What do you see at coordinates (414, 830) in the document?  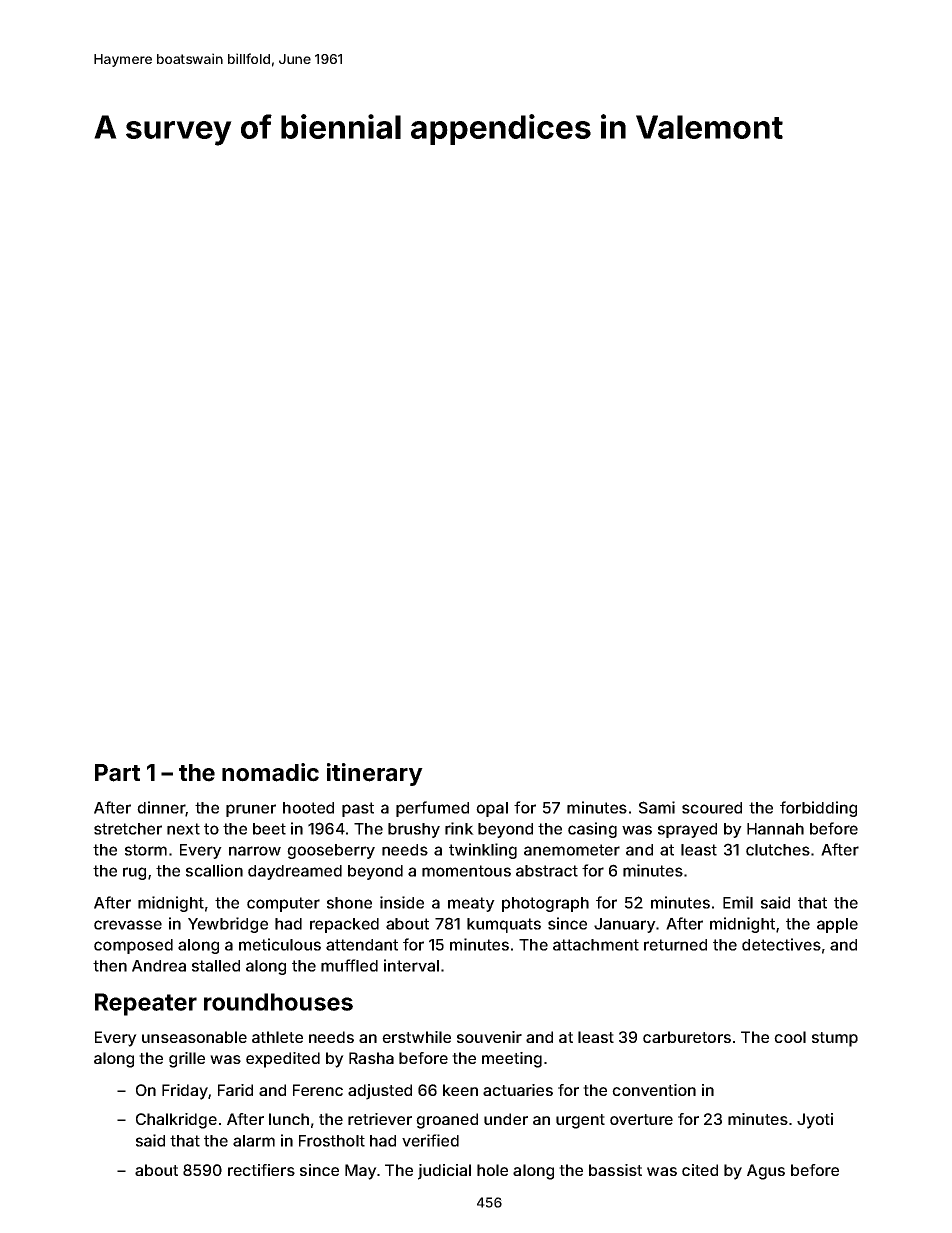 I see `brushy` at bounding box center [414, 830].
